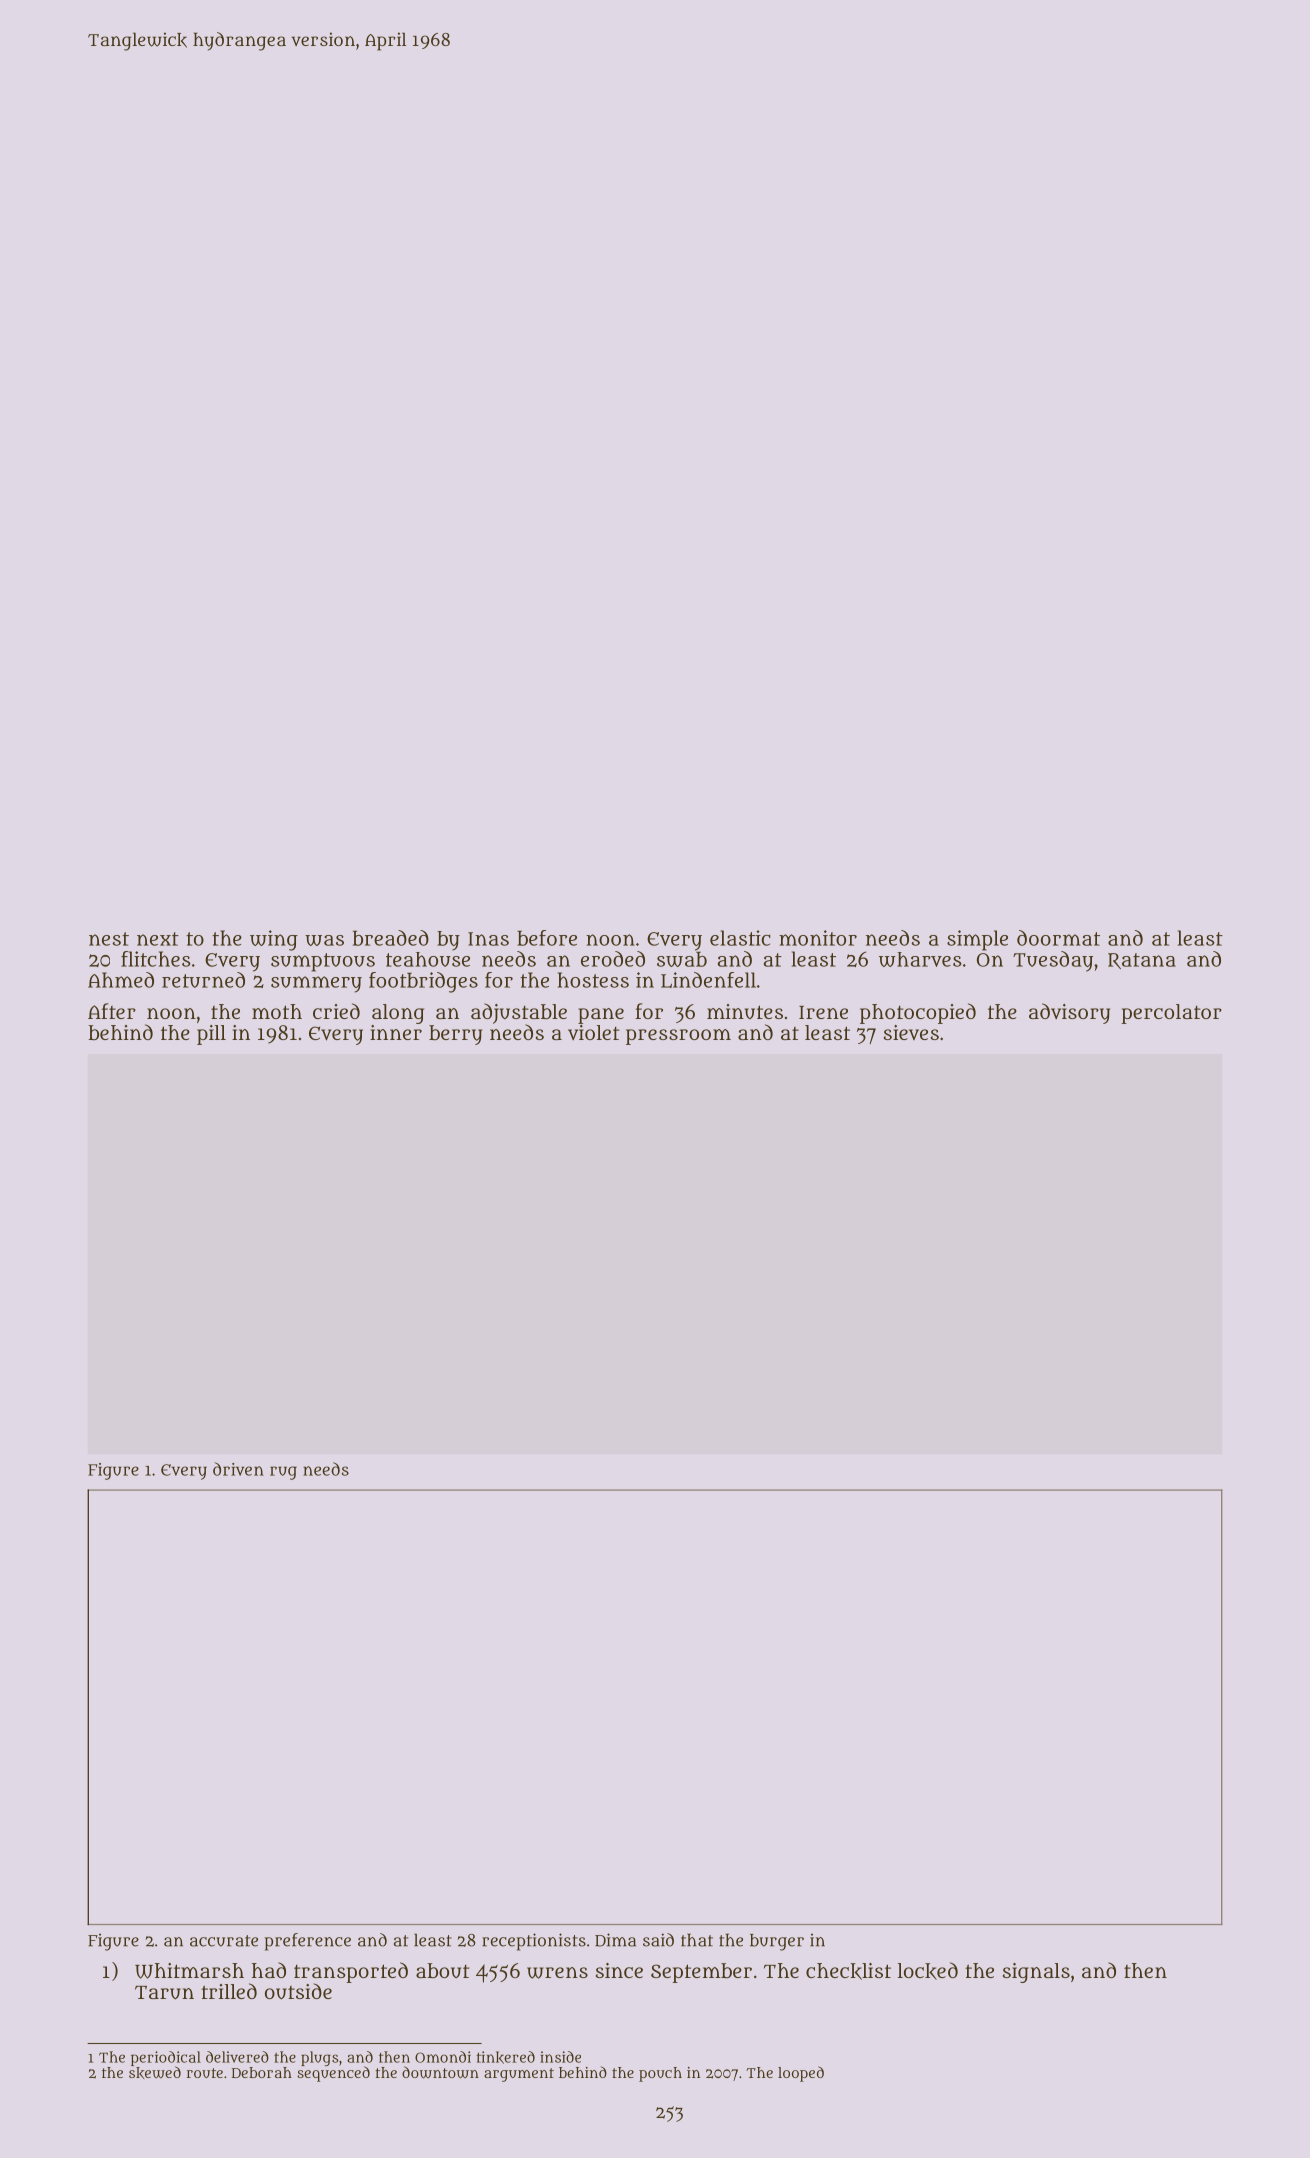  Describe the element at coordinates (1172, 1014) in the page. I see `percolator` at that location.
